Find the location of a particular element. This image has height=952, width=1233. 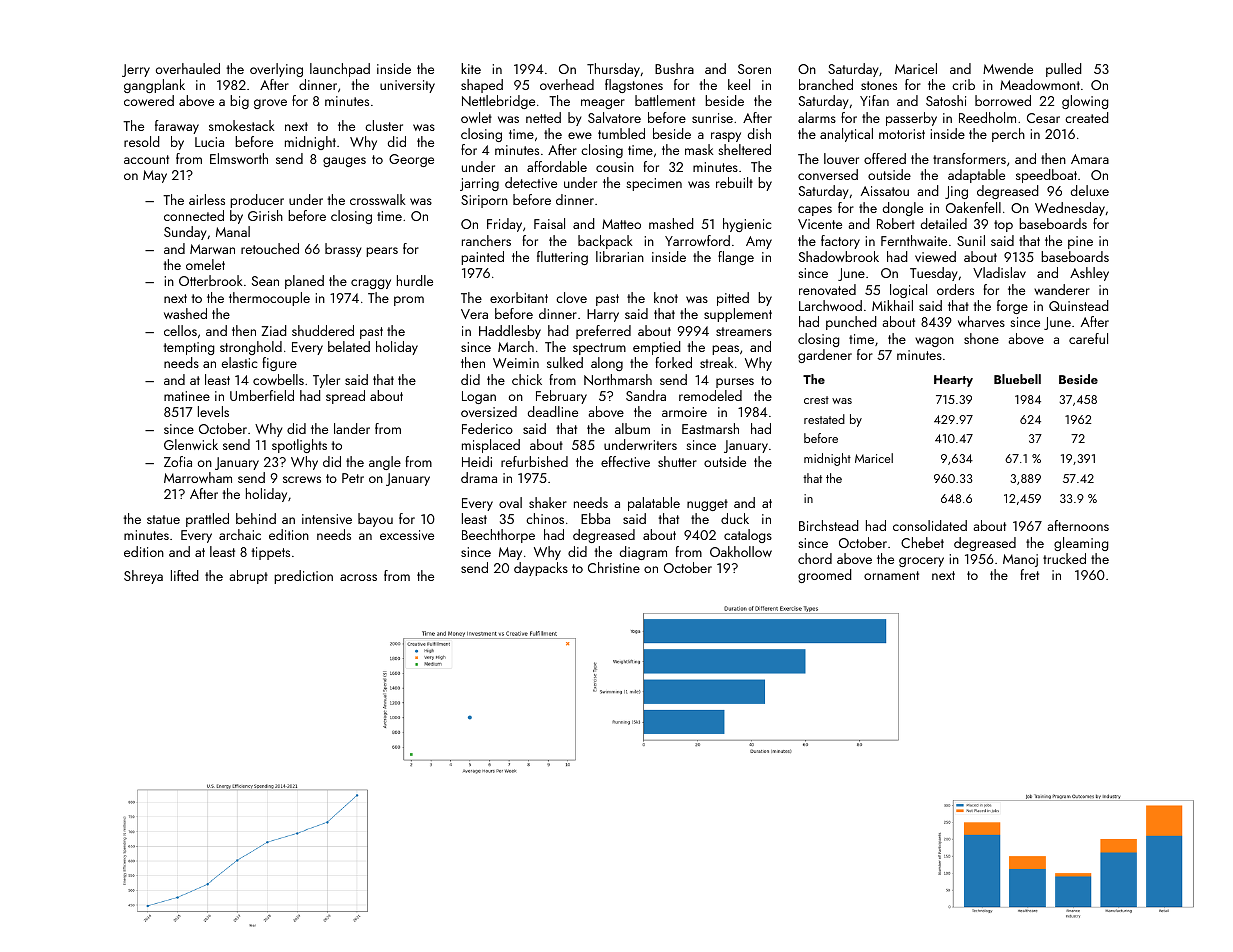

restated is located at coordinates (824, 419).
